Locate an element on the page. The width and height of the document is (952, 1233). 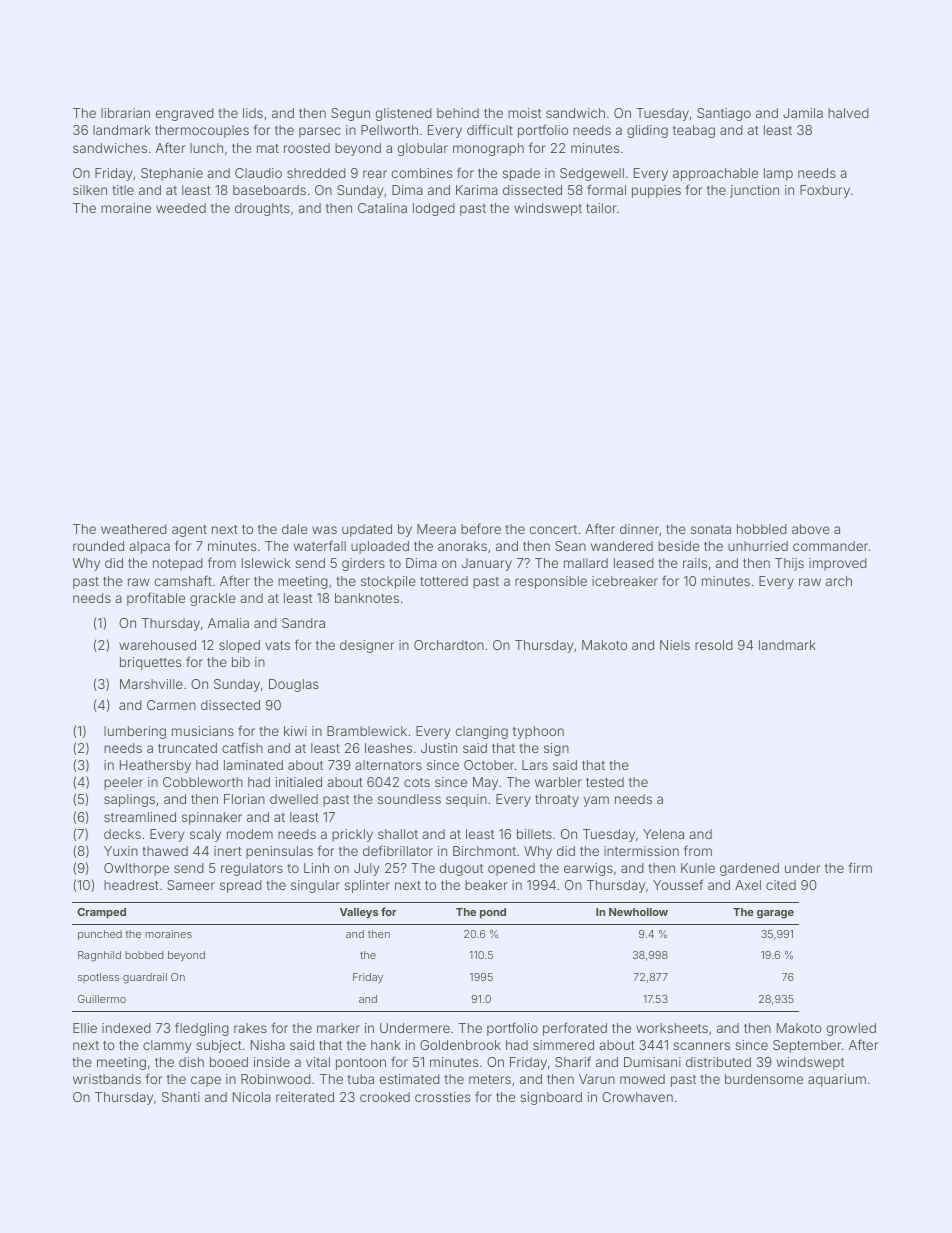
gliding is located at coordinates (647, 131).
